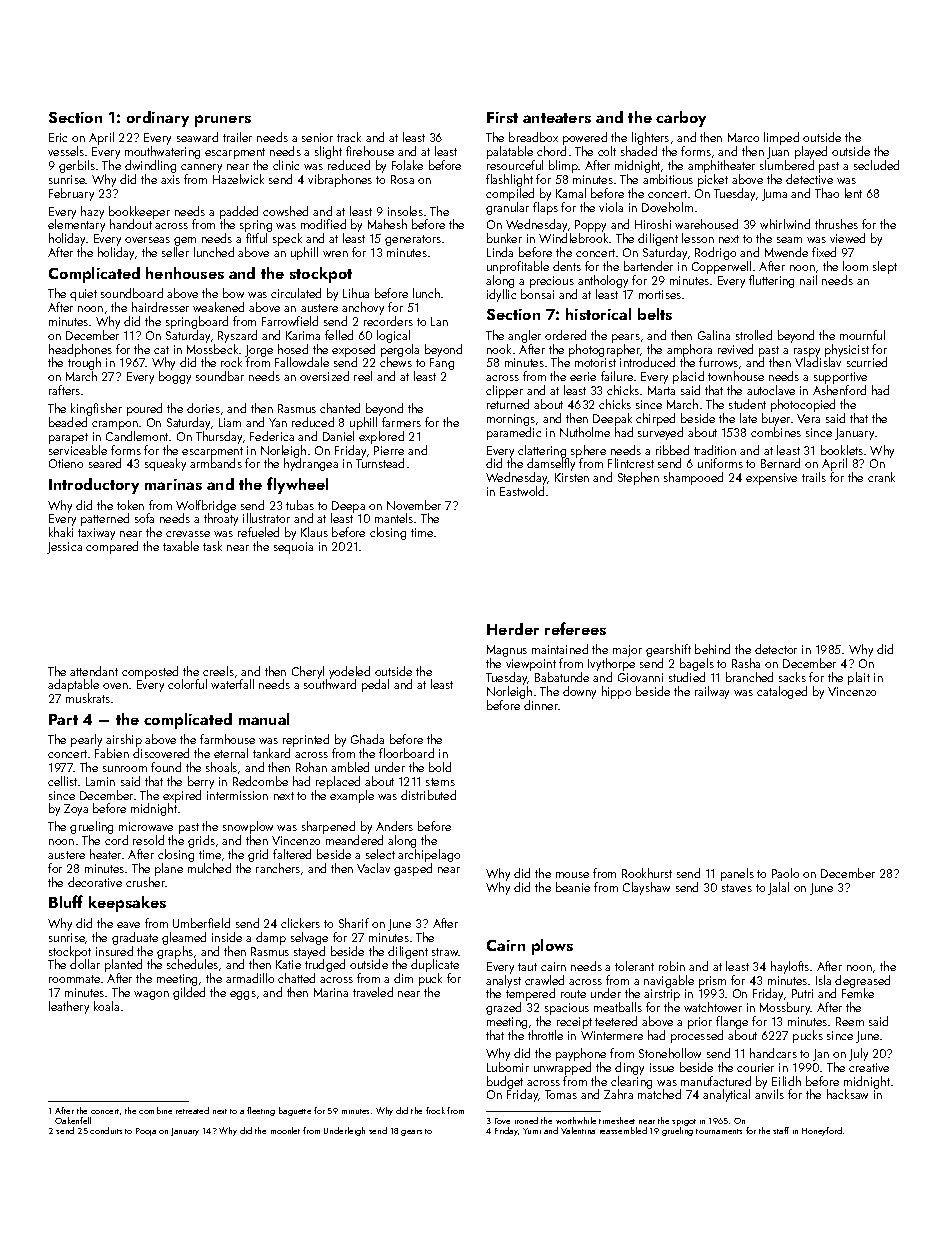  I want to click on creative, so click(869, 1067).
